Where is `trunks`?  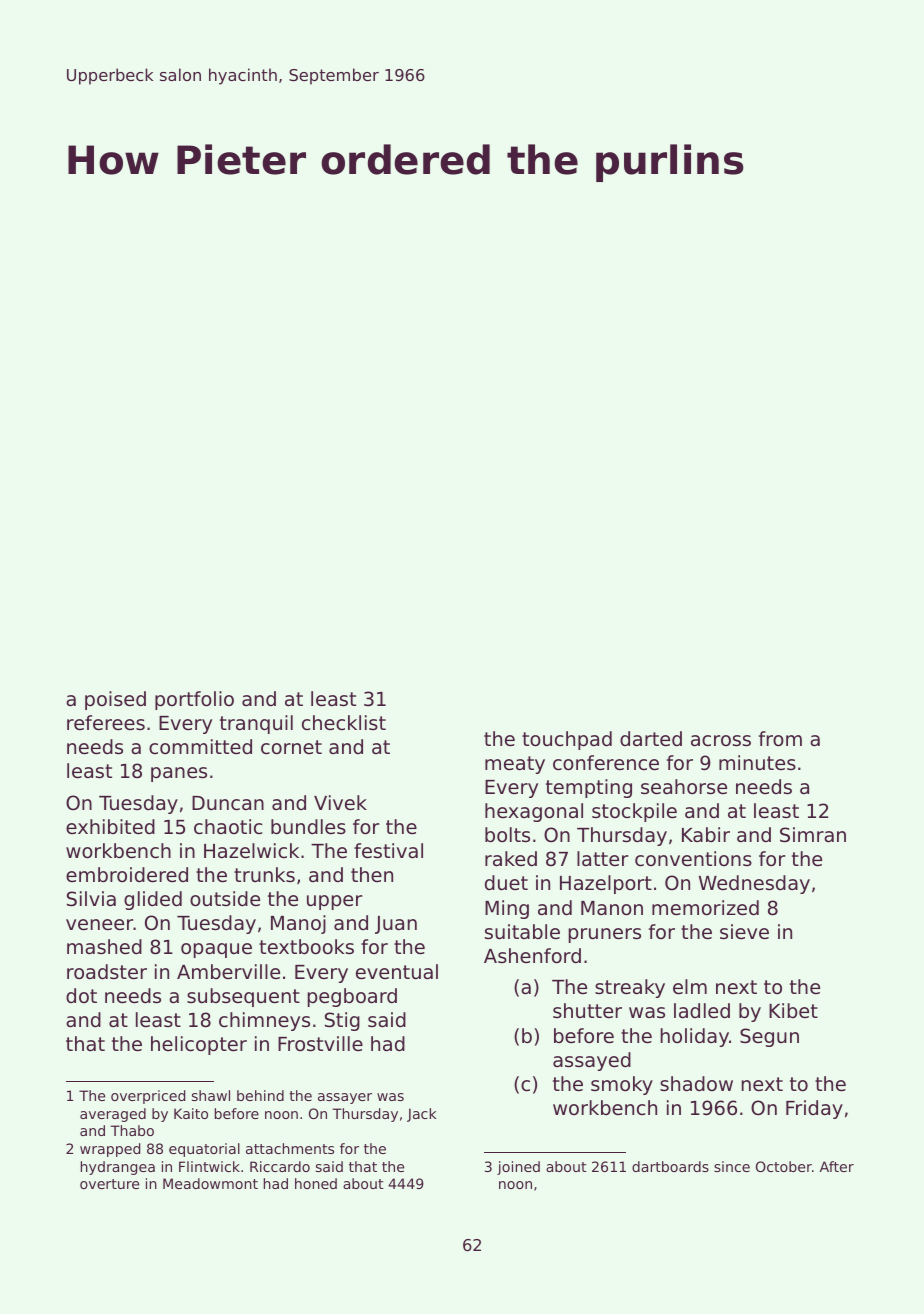
trunks is located at coordinates (264, 874).
